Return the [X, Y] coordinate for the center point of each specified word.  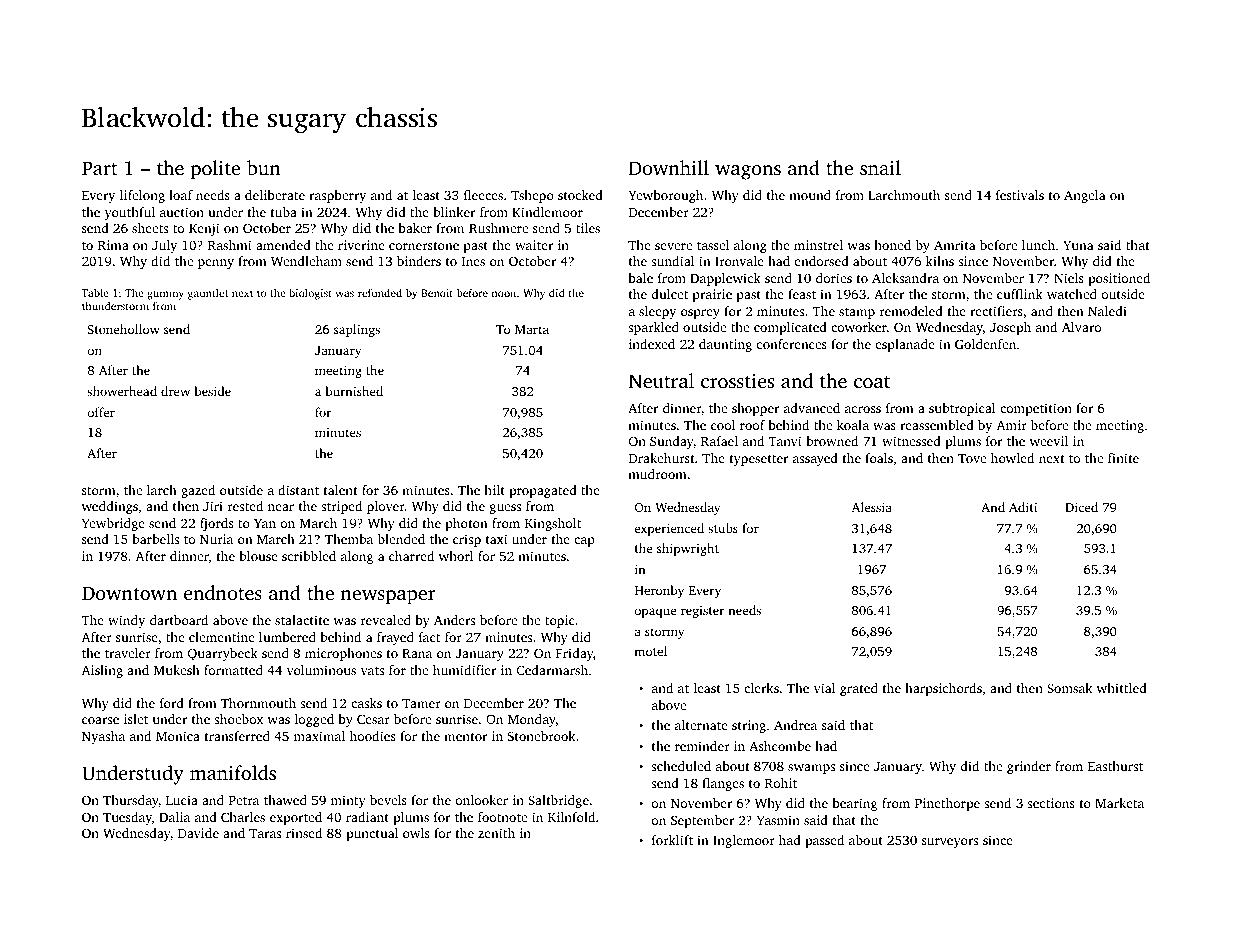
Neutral [661, 380]
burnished [354, 391]
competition [1036, 409]
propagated [543, 491]
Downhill [669, 167]
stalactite [302, 620]
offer [101, 412]
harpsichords [943, 689]
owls [416, 833]
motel [650, 651]
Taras [265, 833]
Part [100, 168]
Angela [1084, 196]
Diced [1081, 507]
